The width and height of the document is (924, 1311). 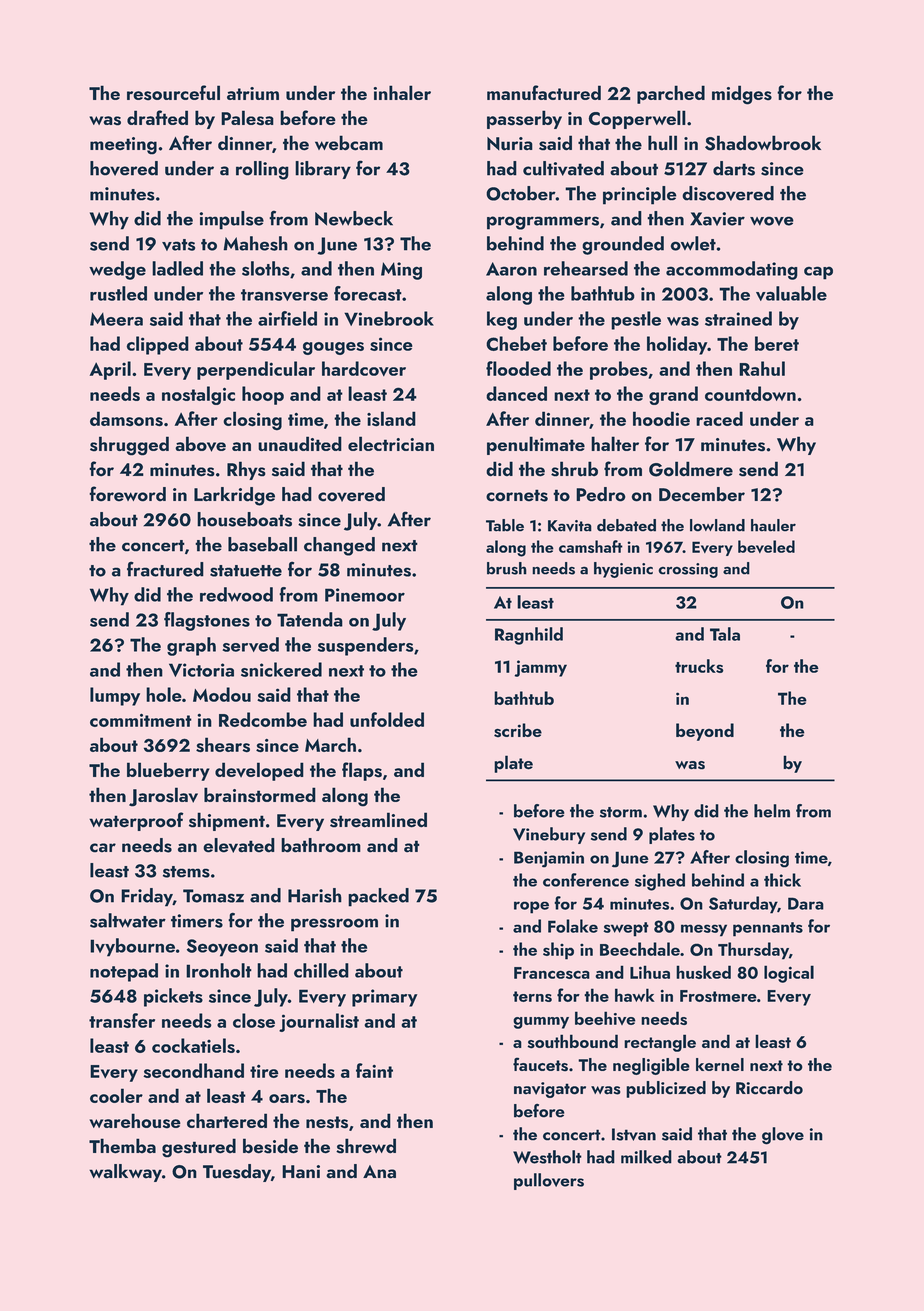 I want to click on primary, so click(x=384, y=998).
